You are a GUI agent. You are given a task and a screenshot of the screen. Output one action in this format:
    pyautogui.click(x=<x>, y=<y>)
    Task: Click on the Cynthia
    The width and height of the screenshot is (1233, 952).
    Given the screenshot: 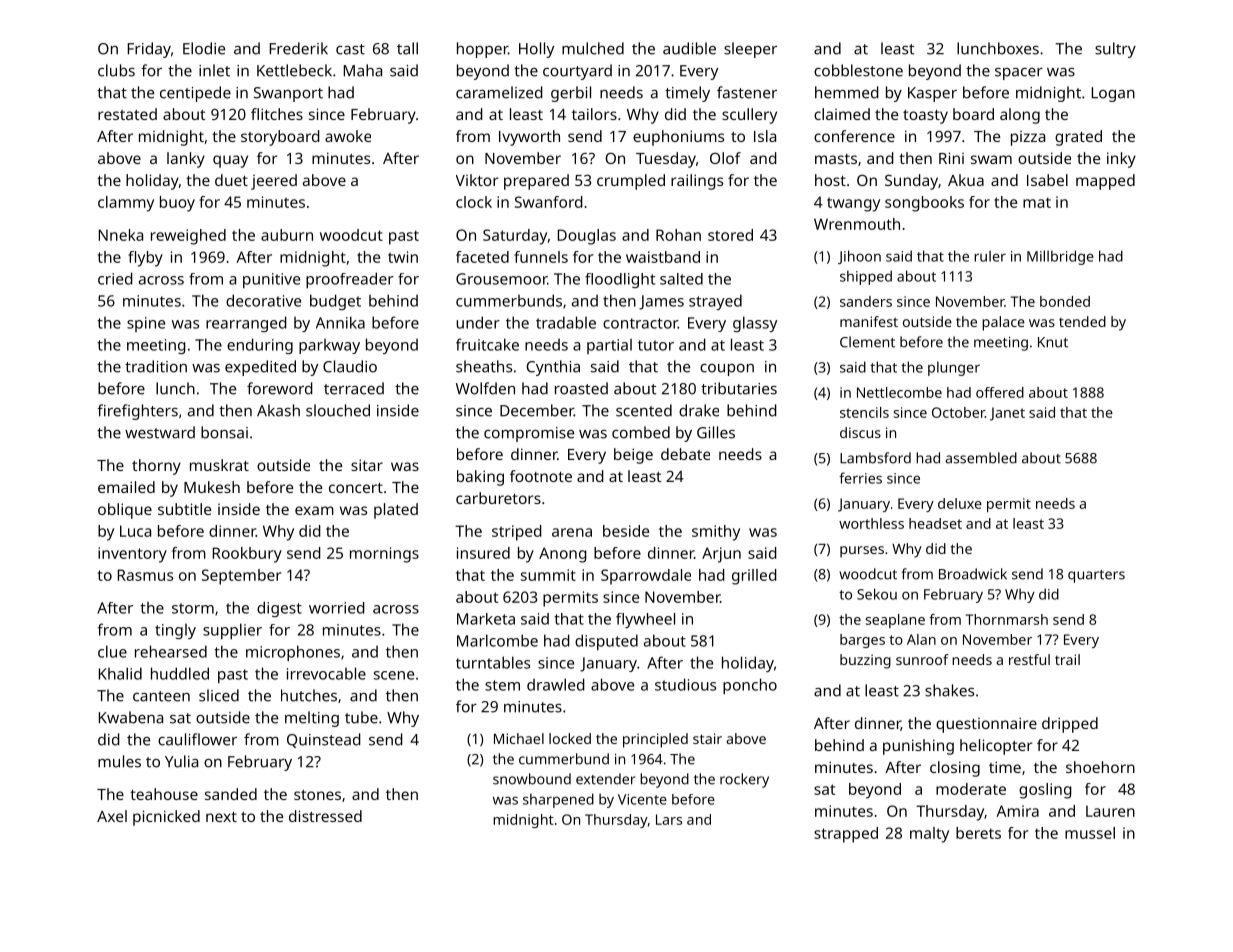 What is the action you would take?
    pyautogui.click(x=553, y=368)
